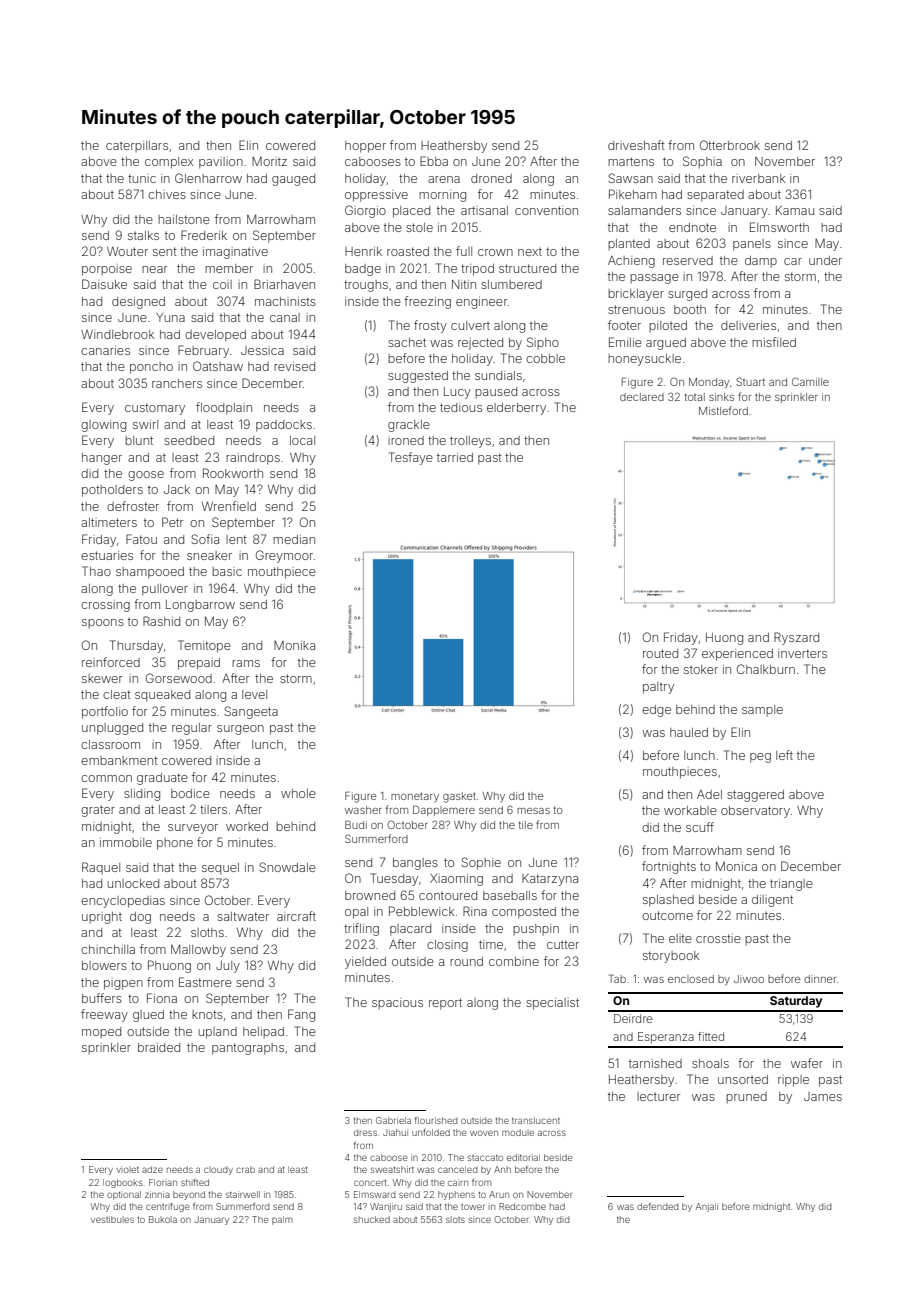  I want to click on bangles, so click(415, 864).
